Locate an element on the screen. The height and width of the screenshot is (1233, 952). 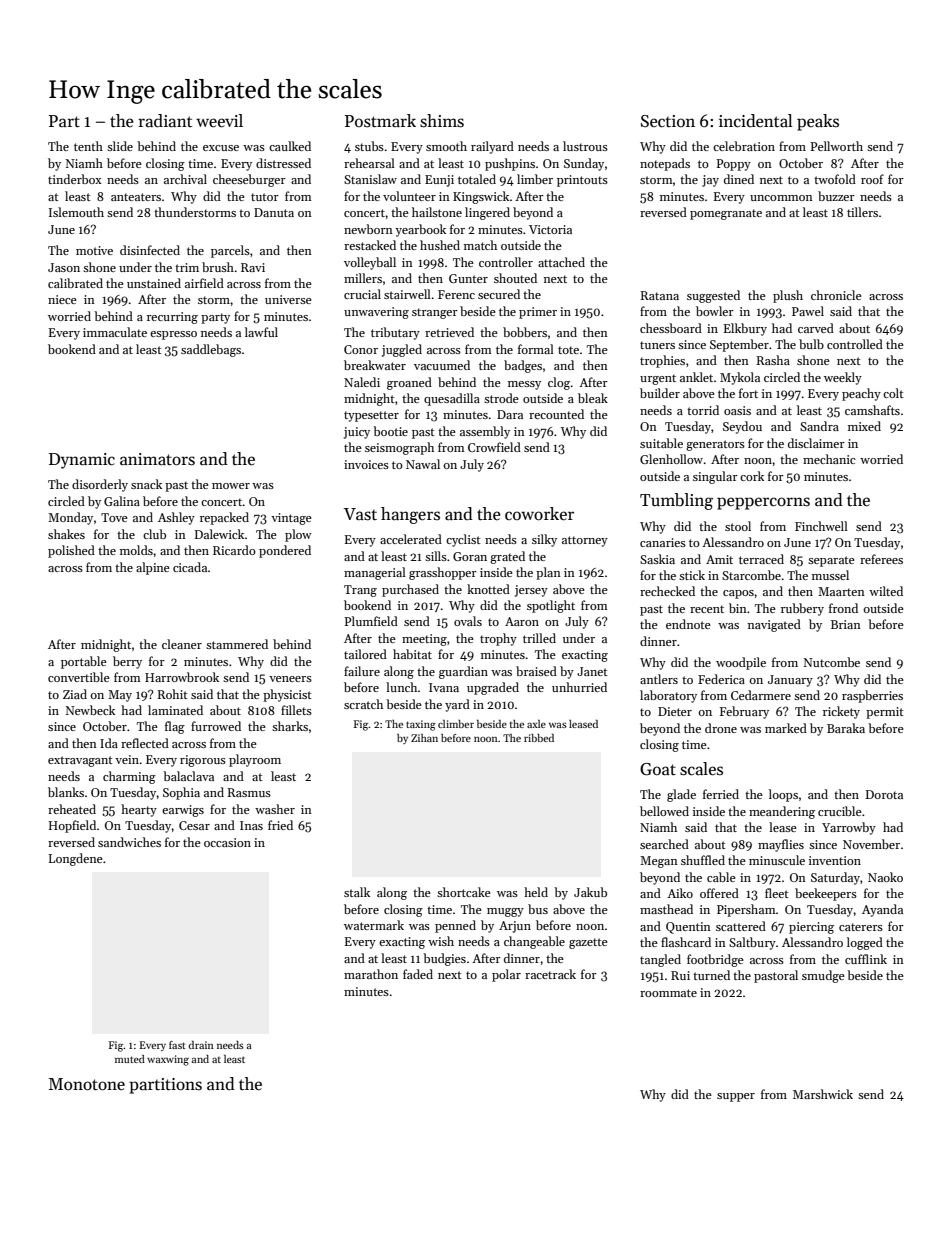
Elkbury is located at coordinates (745, 329).
